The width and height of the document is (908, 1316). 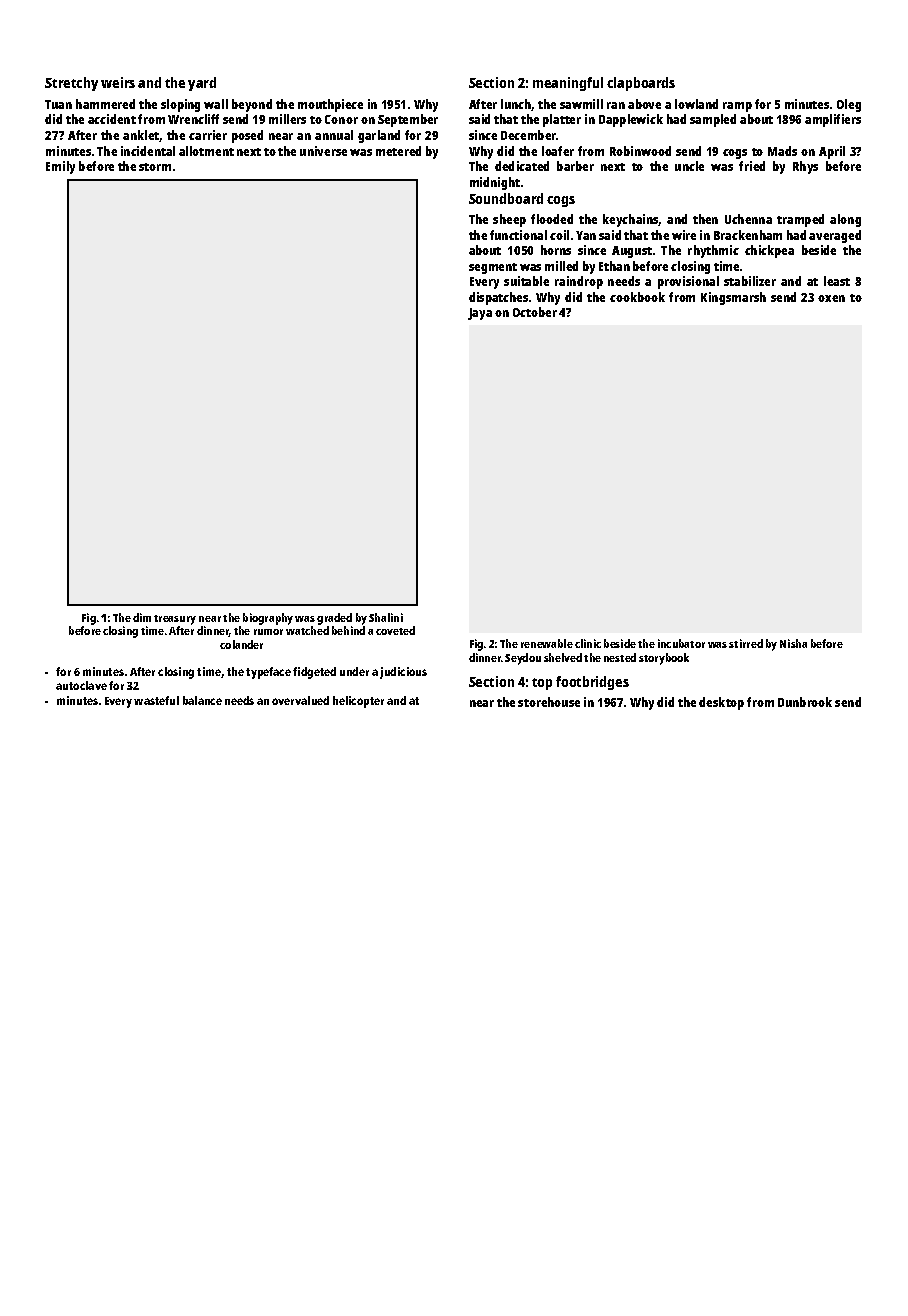 I want to click on autoclave, so click(x=81, y=685).
